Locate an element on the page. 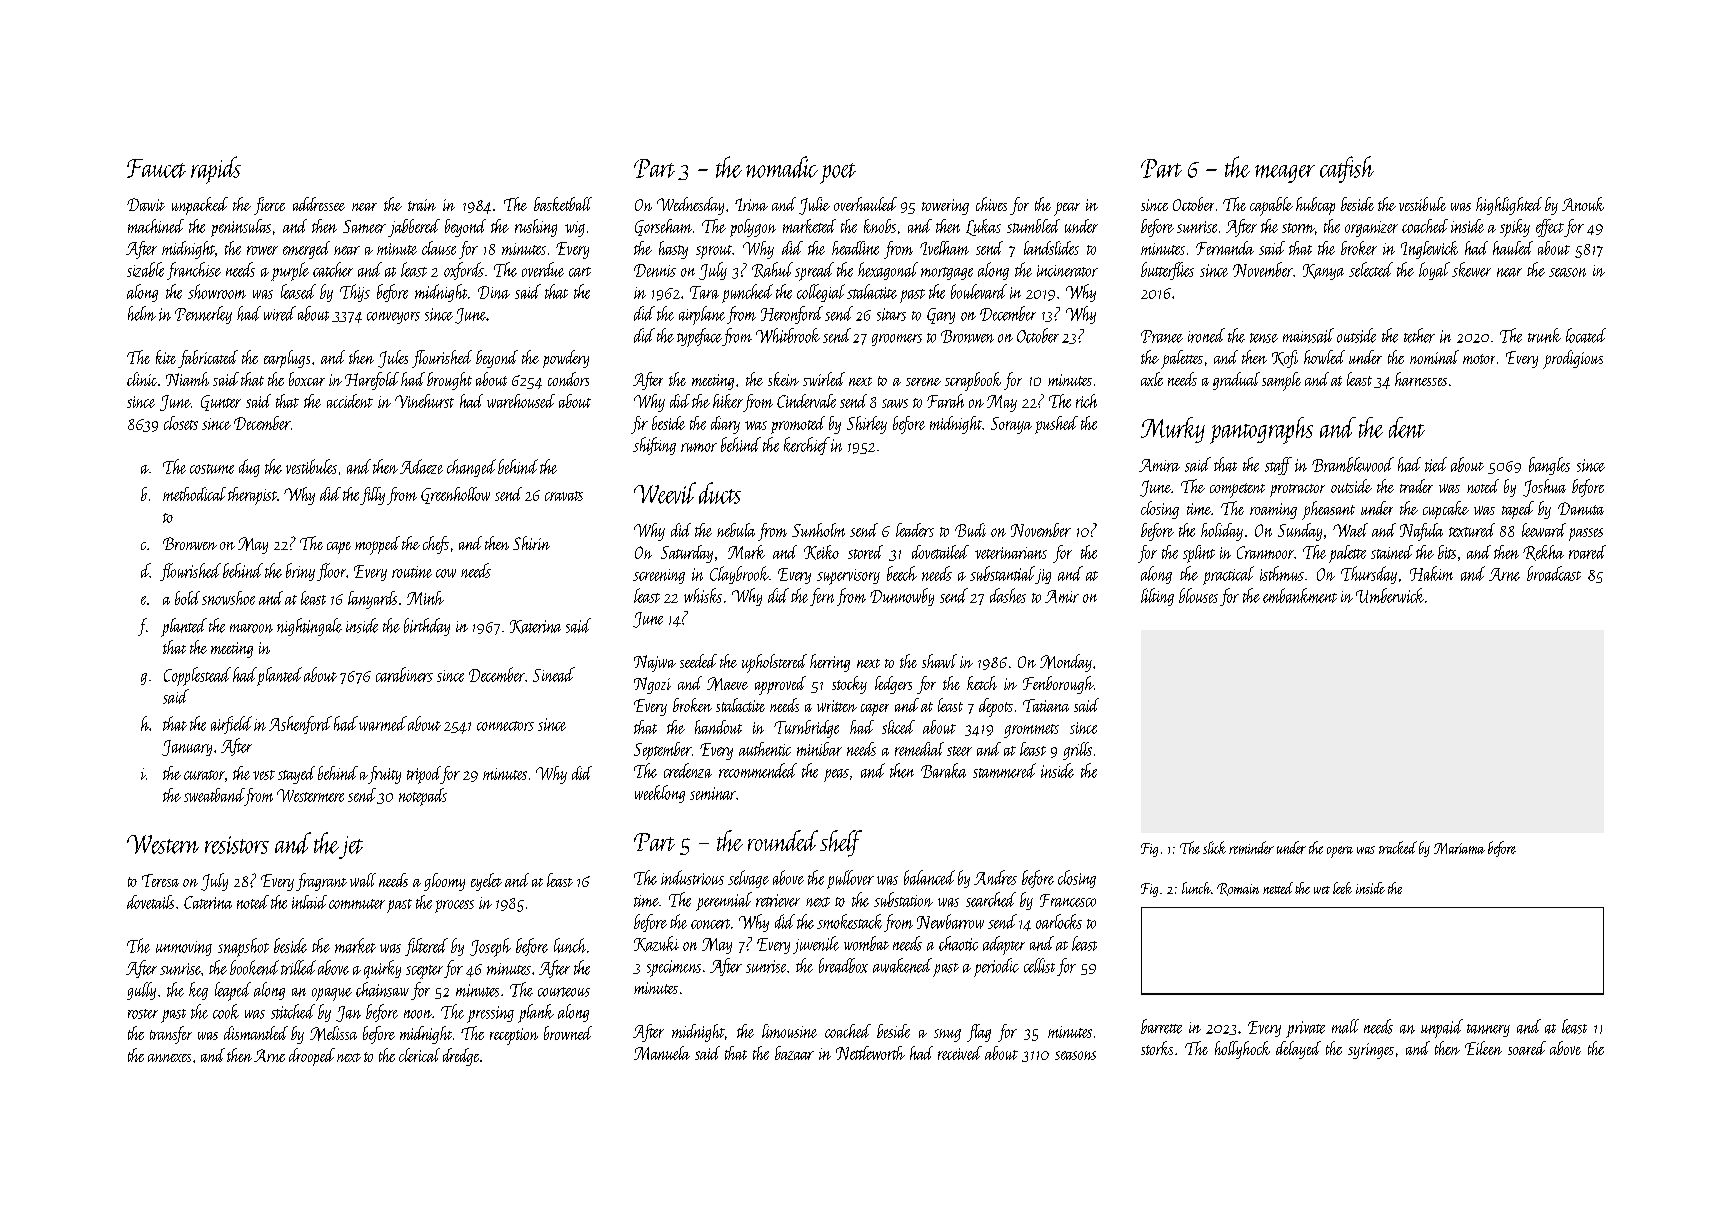 The width and height of the document is (1731, 1224). nomadic is located at coordinates (782, 167).
